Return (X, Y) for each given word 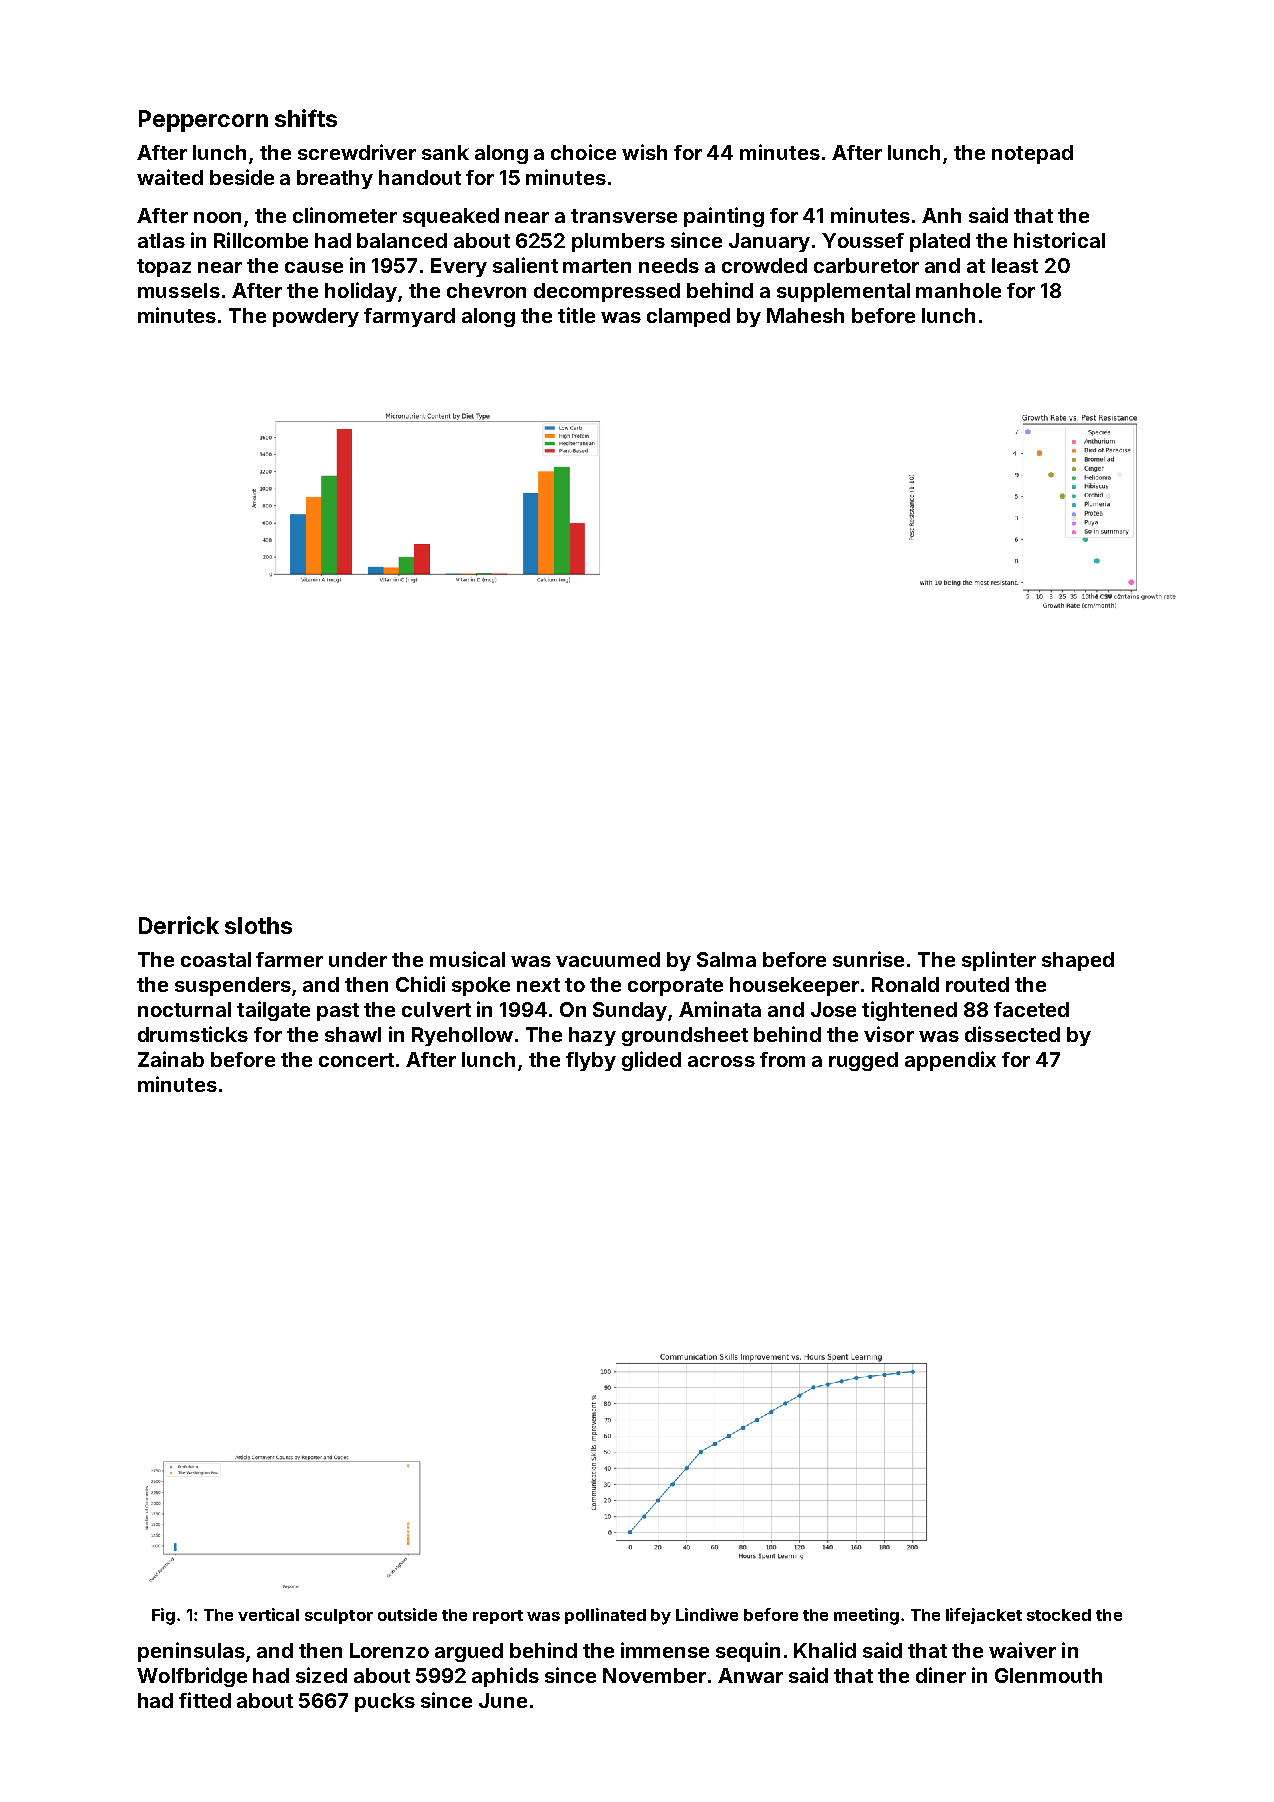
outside (407, 1614)
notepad (1032, 154)
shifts (306, 118)
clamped (688, 317)
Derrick (179, 925)
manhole (958, 290)
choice (583, 152)
